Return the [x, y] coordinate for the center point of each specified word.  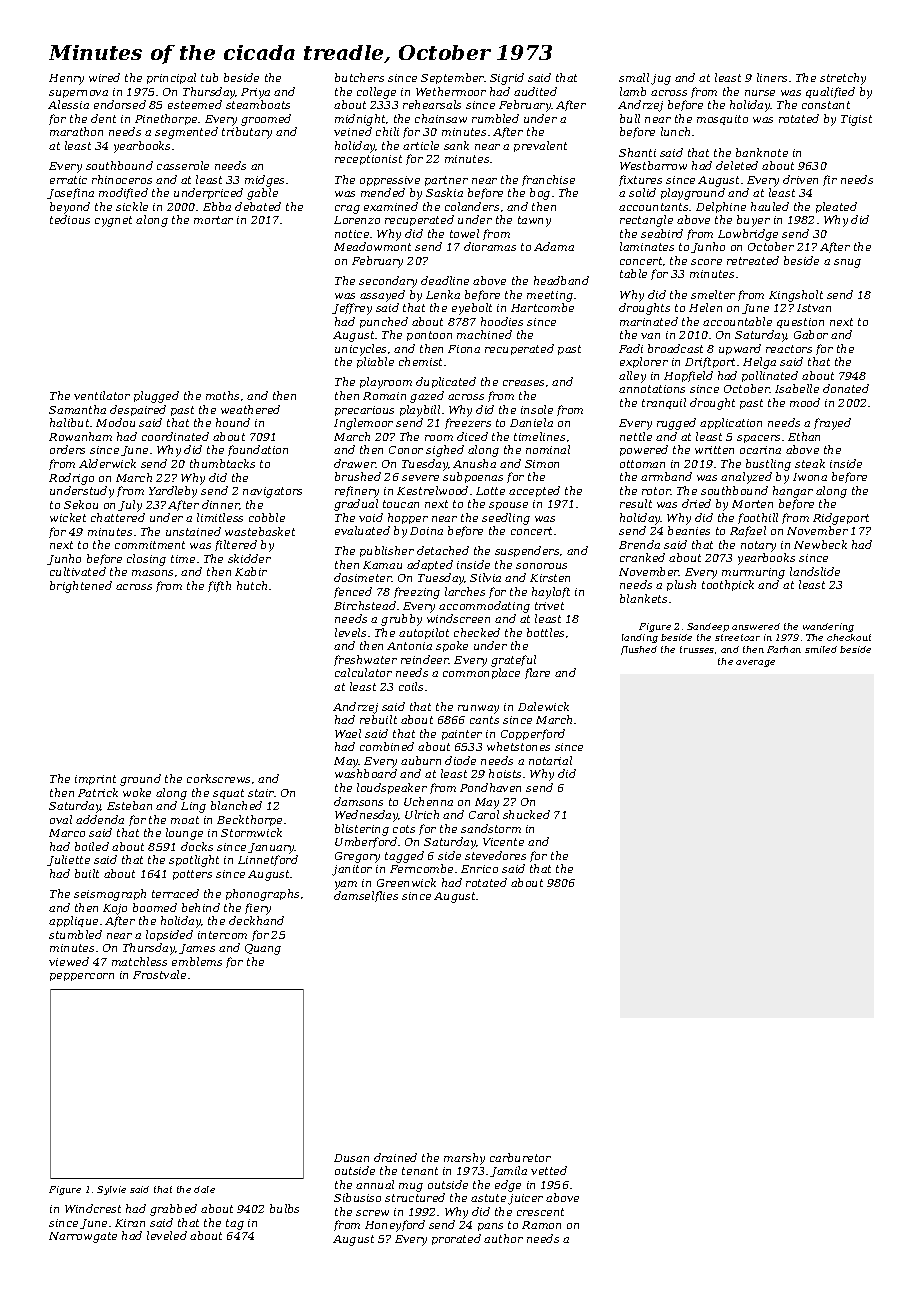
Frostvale [159, 974]
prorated [456, 1239]
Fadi [631, 348]
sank [456, 145]
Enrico [479, 869]
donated [846, 388]
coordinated [175, 436]
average [755, 663]
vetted [549, 1170]
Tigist [856, 120]
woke [137, 792]
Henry [66, 79]
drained [395, 1157]
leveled [167, 1235]
